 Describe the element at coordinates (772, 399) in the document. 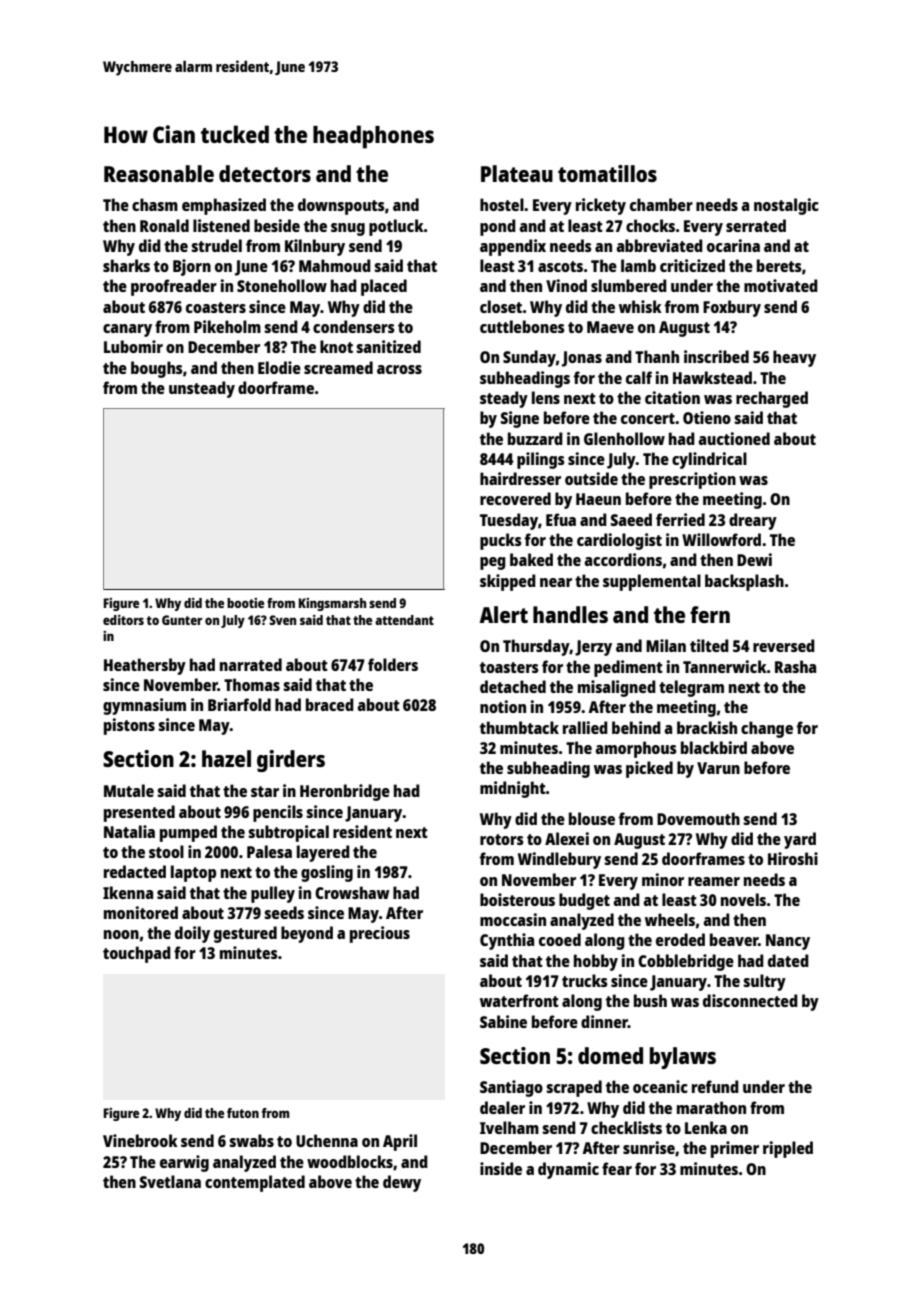

I see `recharged` at that location.
